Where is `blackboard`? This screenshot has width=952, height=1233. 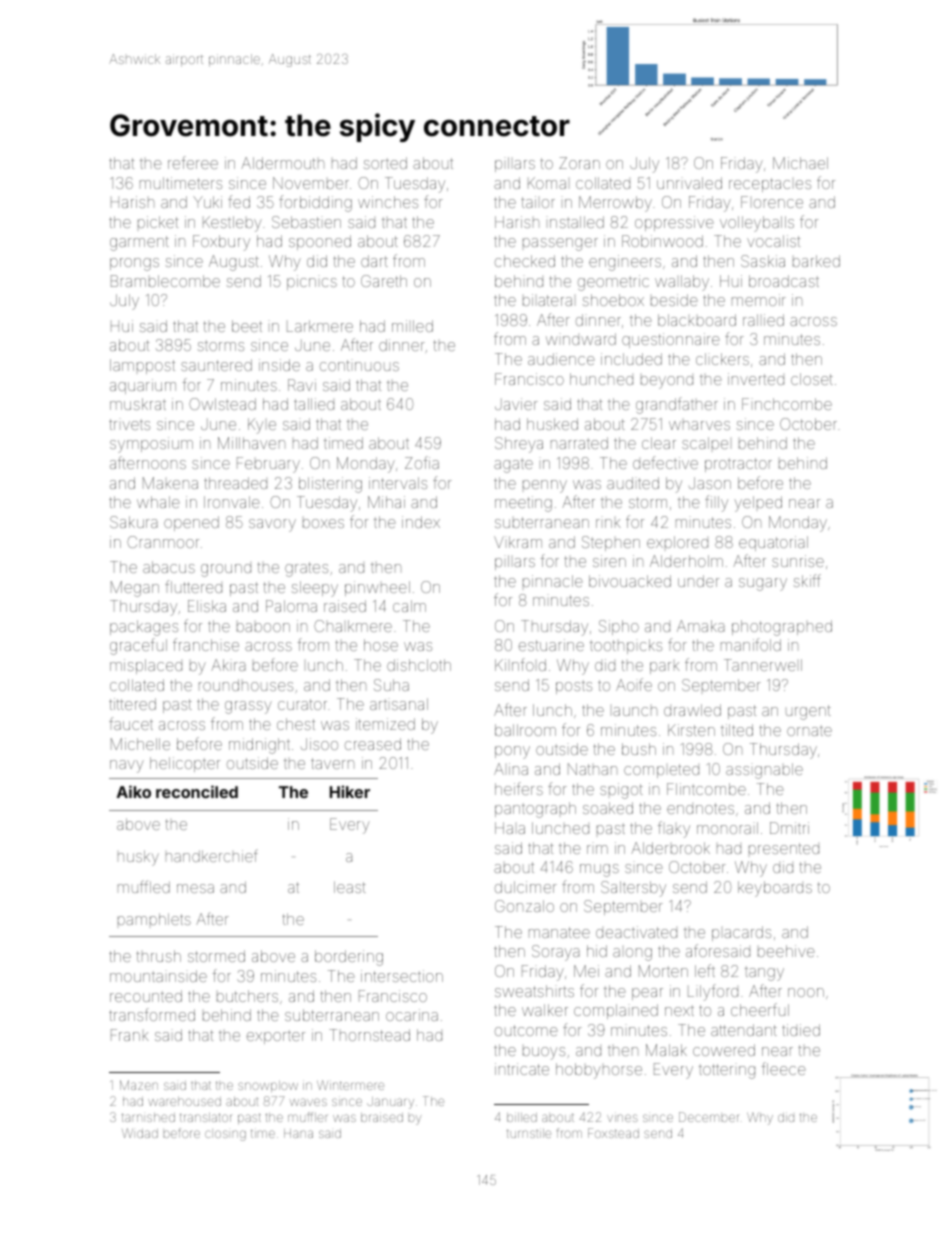
blackboard is located at coordinates (697, 320).
